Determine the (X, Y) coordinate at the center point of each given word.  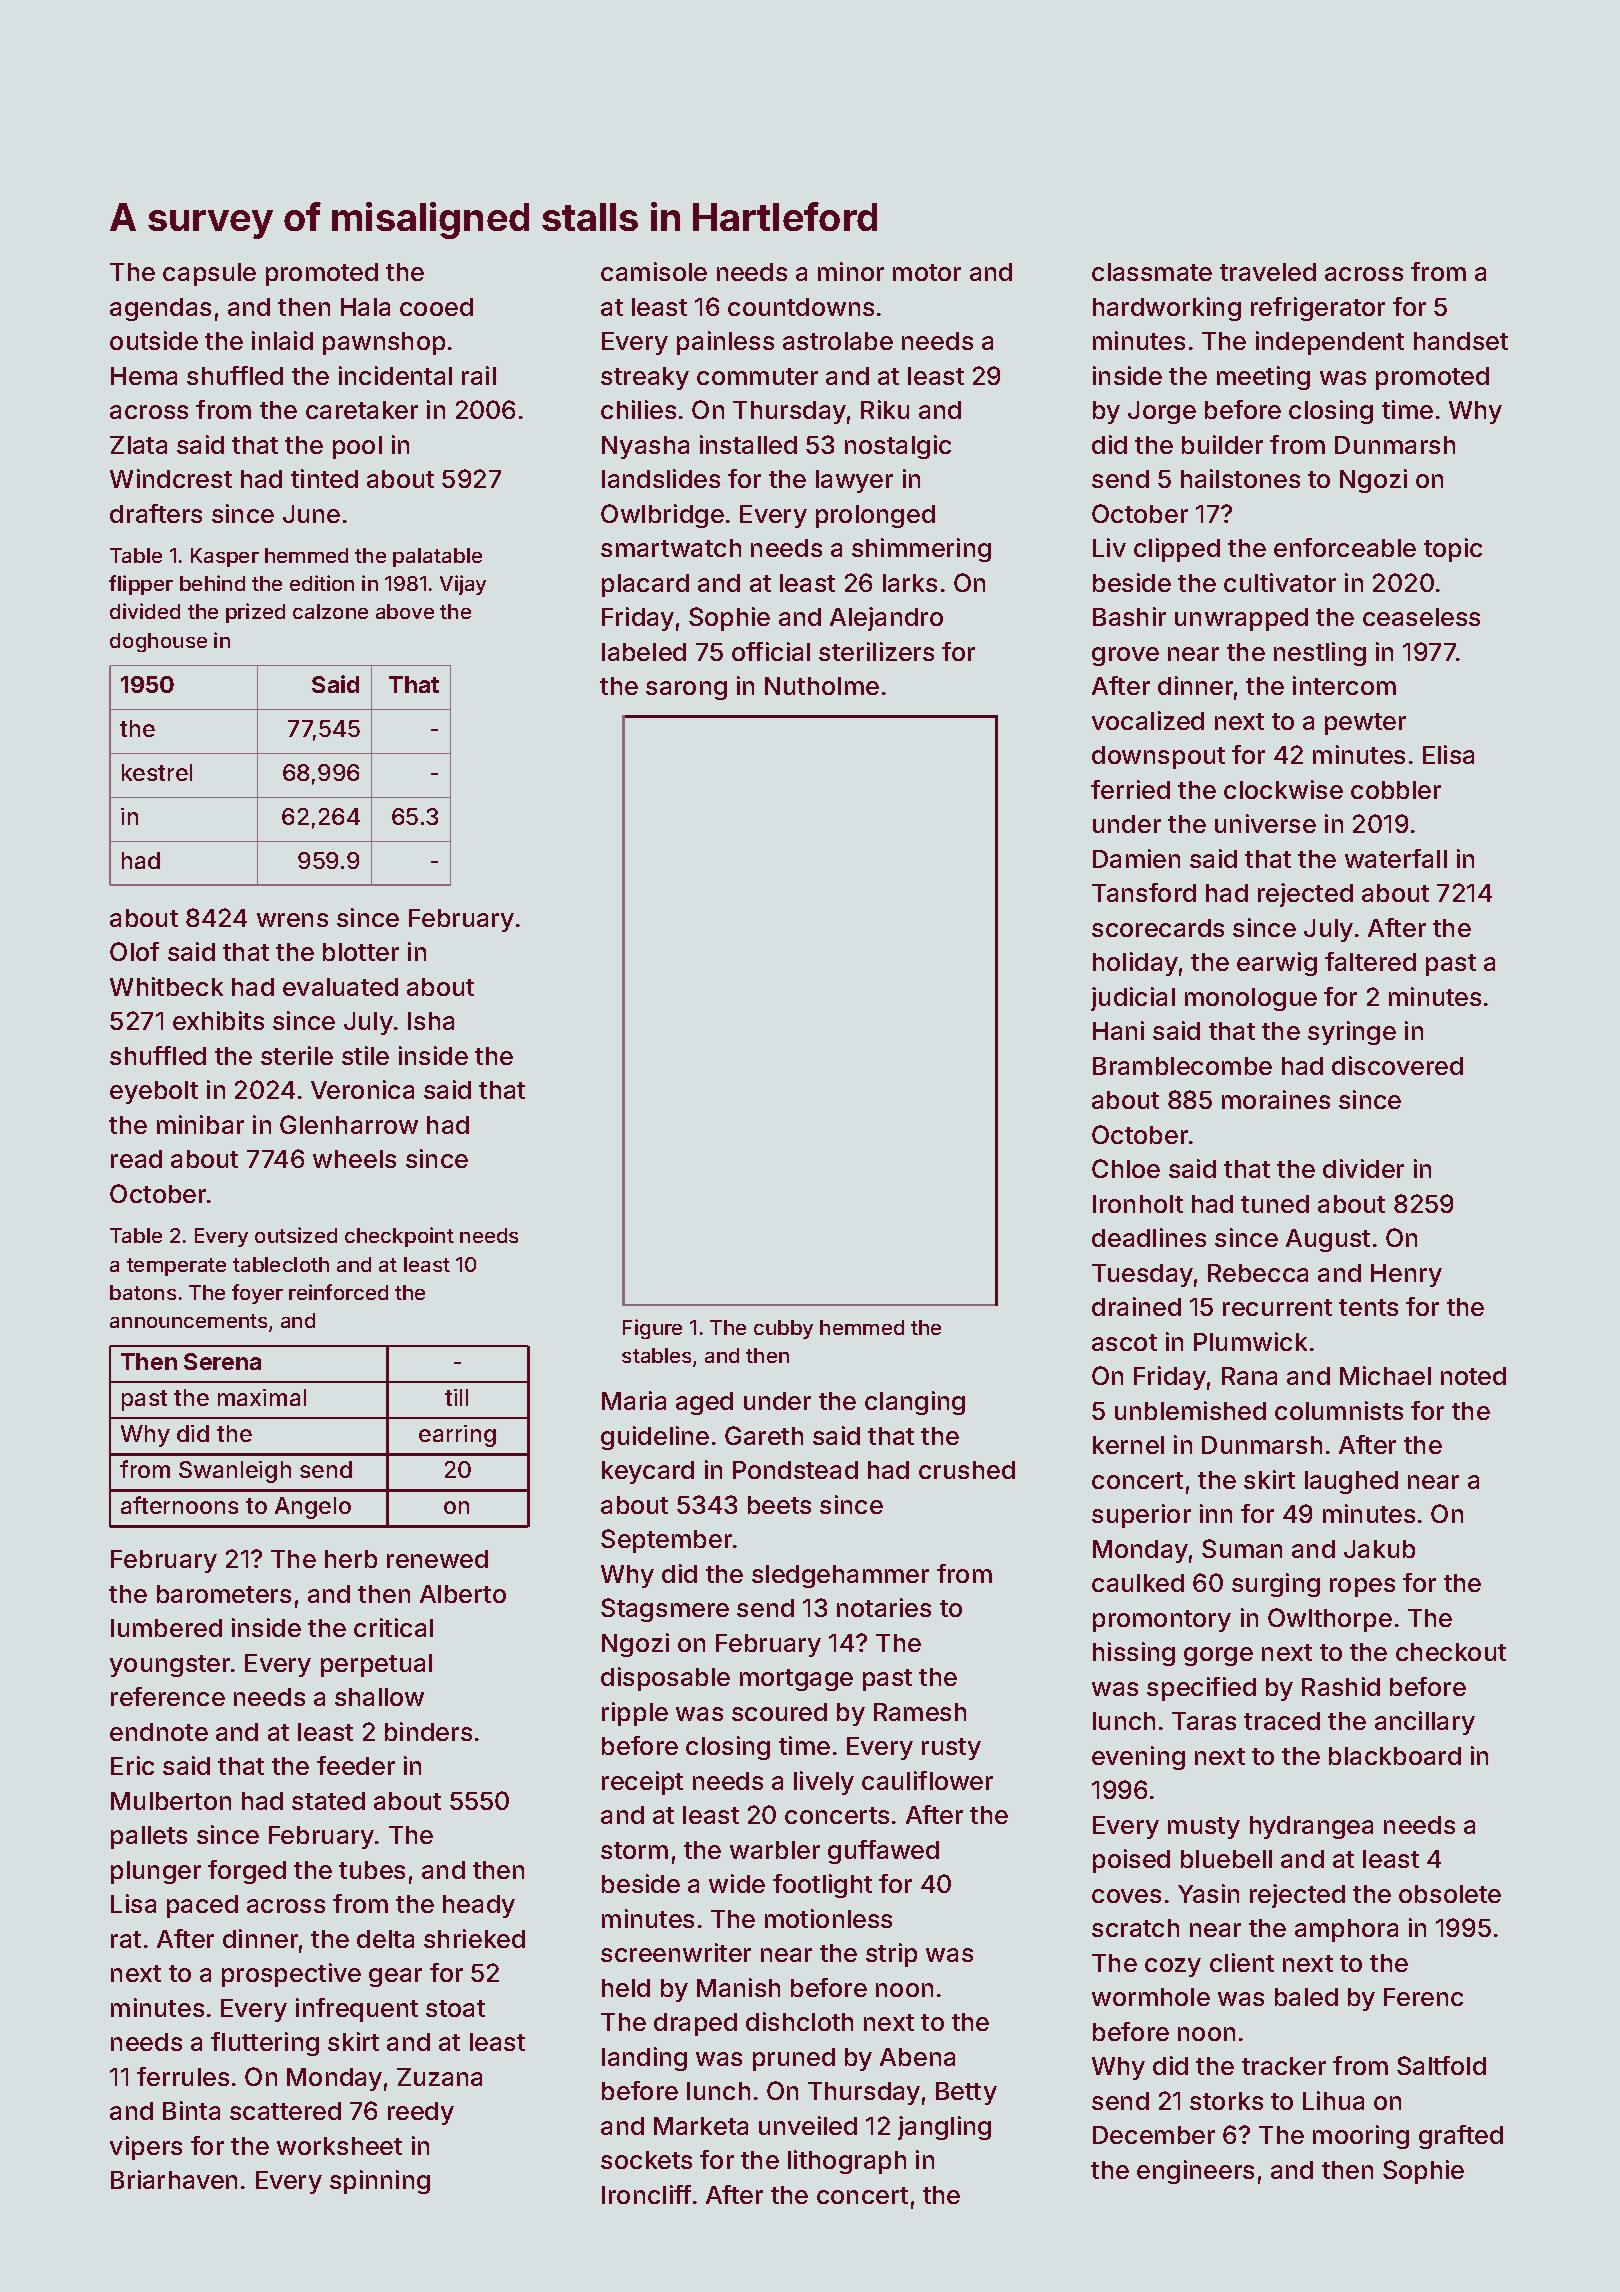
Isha (431, 1021)
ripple (635, 1714)
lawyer (854, 481)
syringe (1352, 1033)
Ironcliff (646, 2194)
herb (351, 1559)
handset (1461, 341)
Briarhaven (174, 2179)
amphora (1346, 1930)
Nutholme (822, 686)
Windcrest (171, 478)
